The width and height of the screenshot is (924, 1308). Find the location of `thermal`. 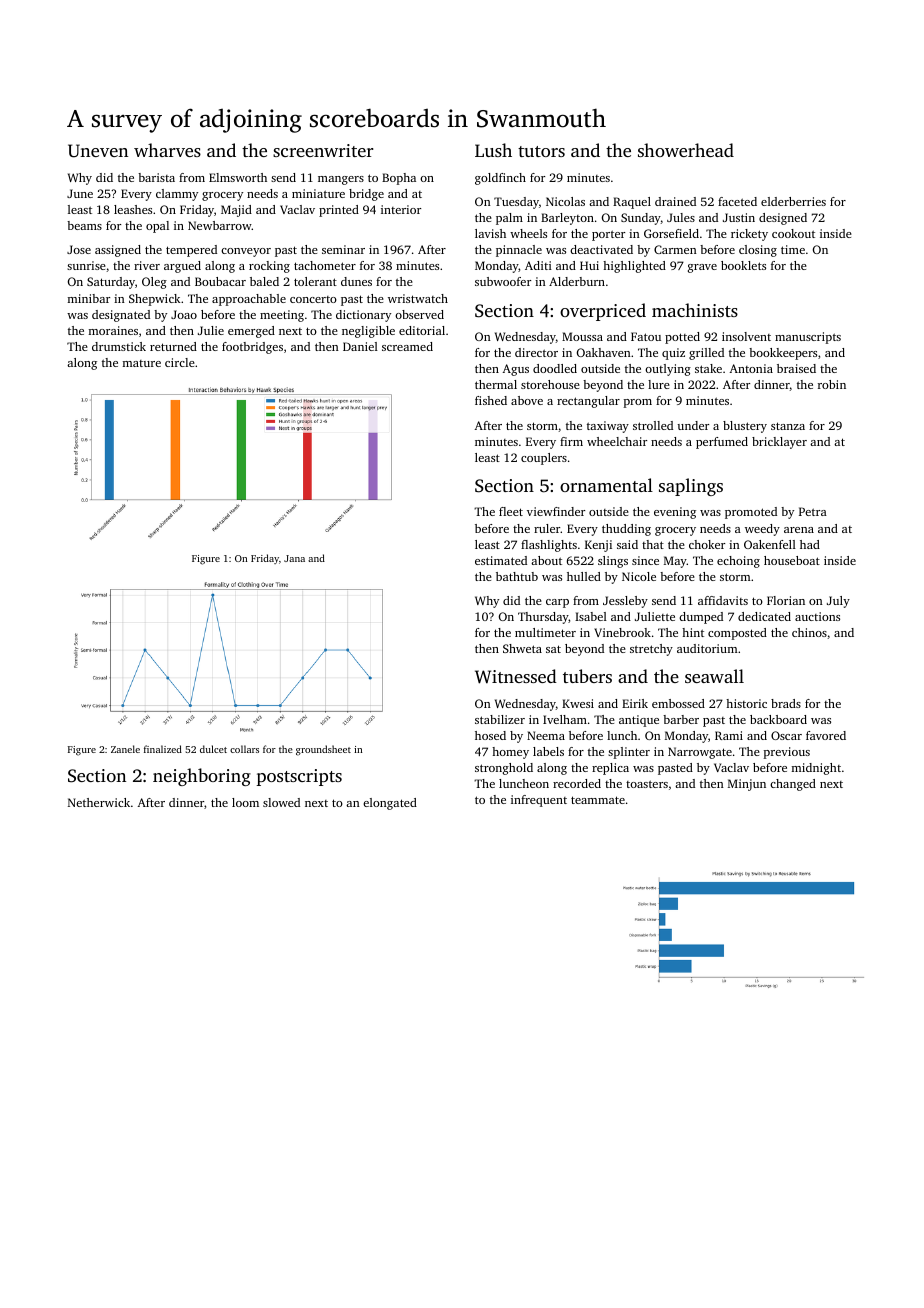

thermal is located at coordinates (496, 384).
